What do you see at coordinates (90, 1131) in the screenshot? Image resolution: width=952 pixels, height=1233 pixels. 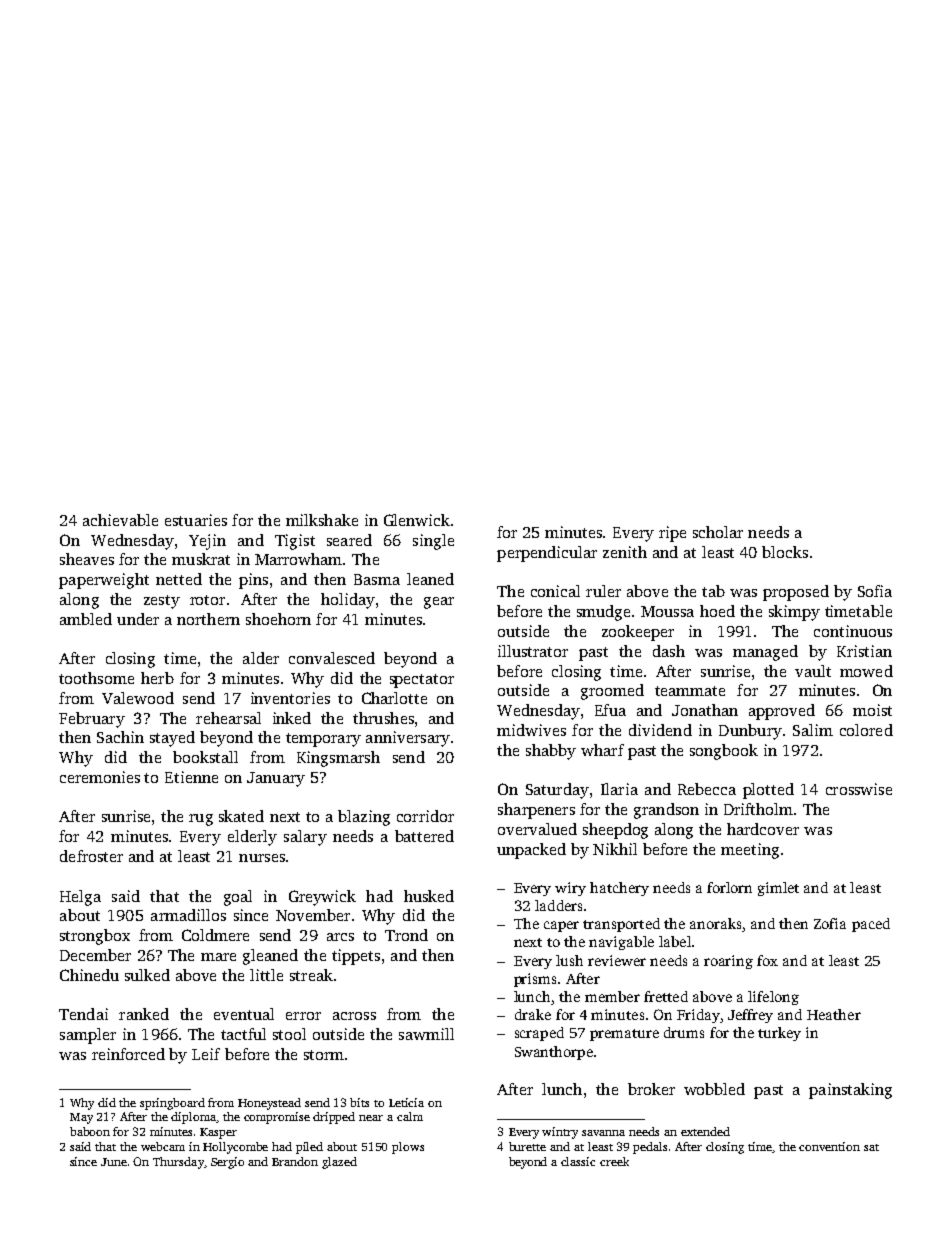 I see `baboon` at bounding box center [90, 1131].
